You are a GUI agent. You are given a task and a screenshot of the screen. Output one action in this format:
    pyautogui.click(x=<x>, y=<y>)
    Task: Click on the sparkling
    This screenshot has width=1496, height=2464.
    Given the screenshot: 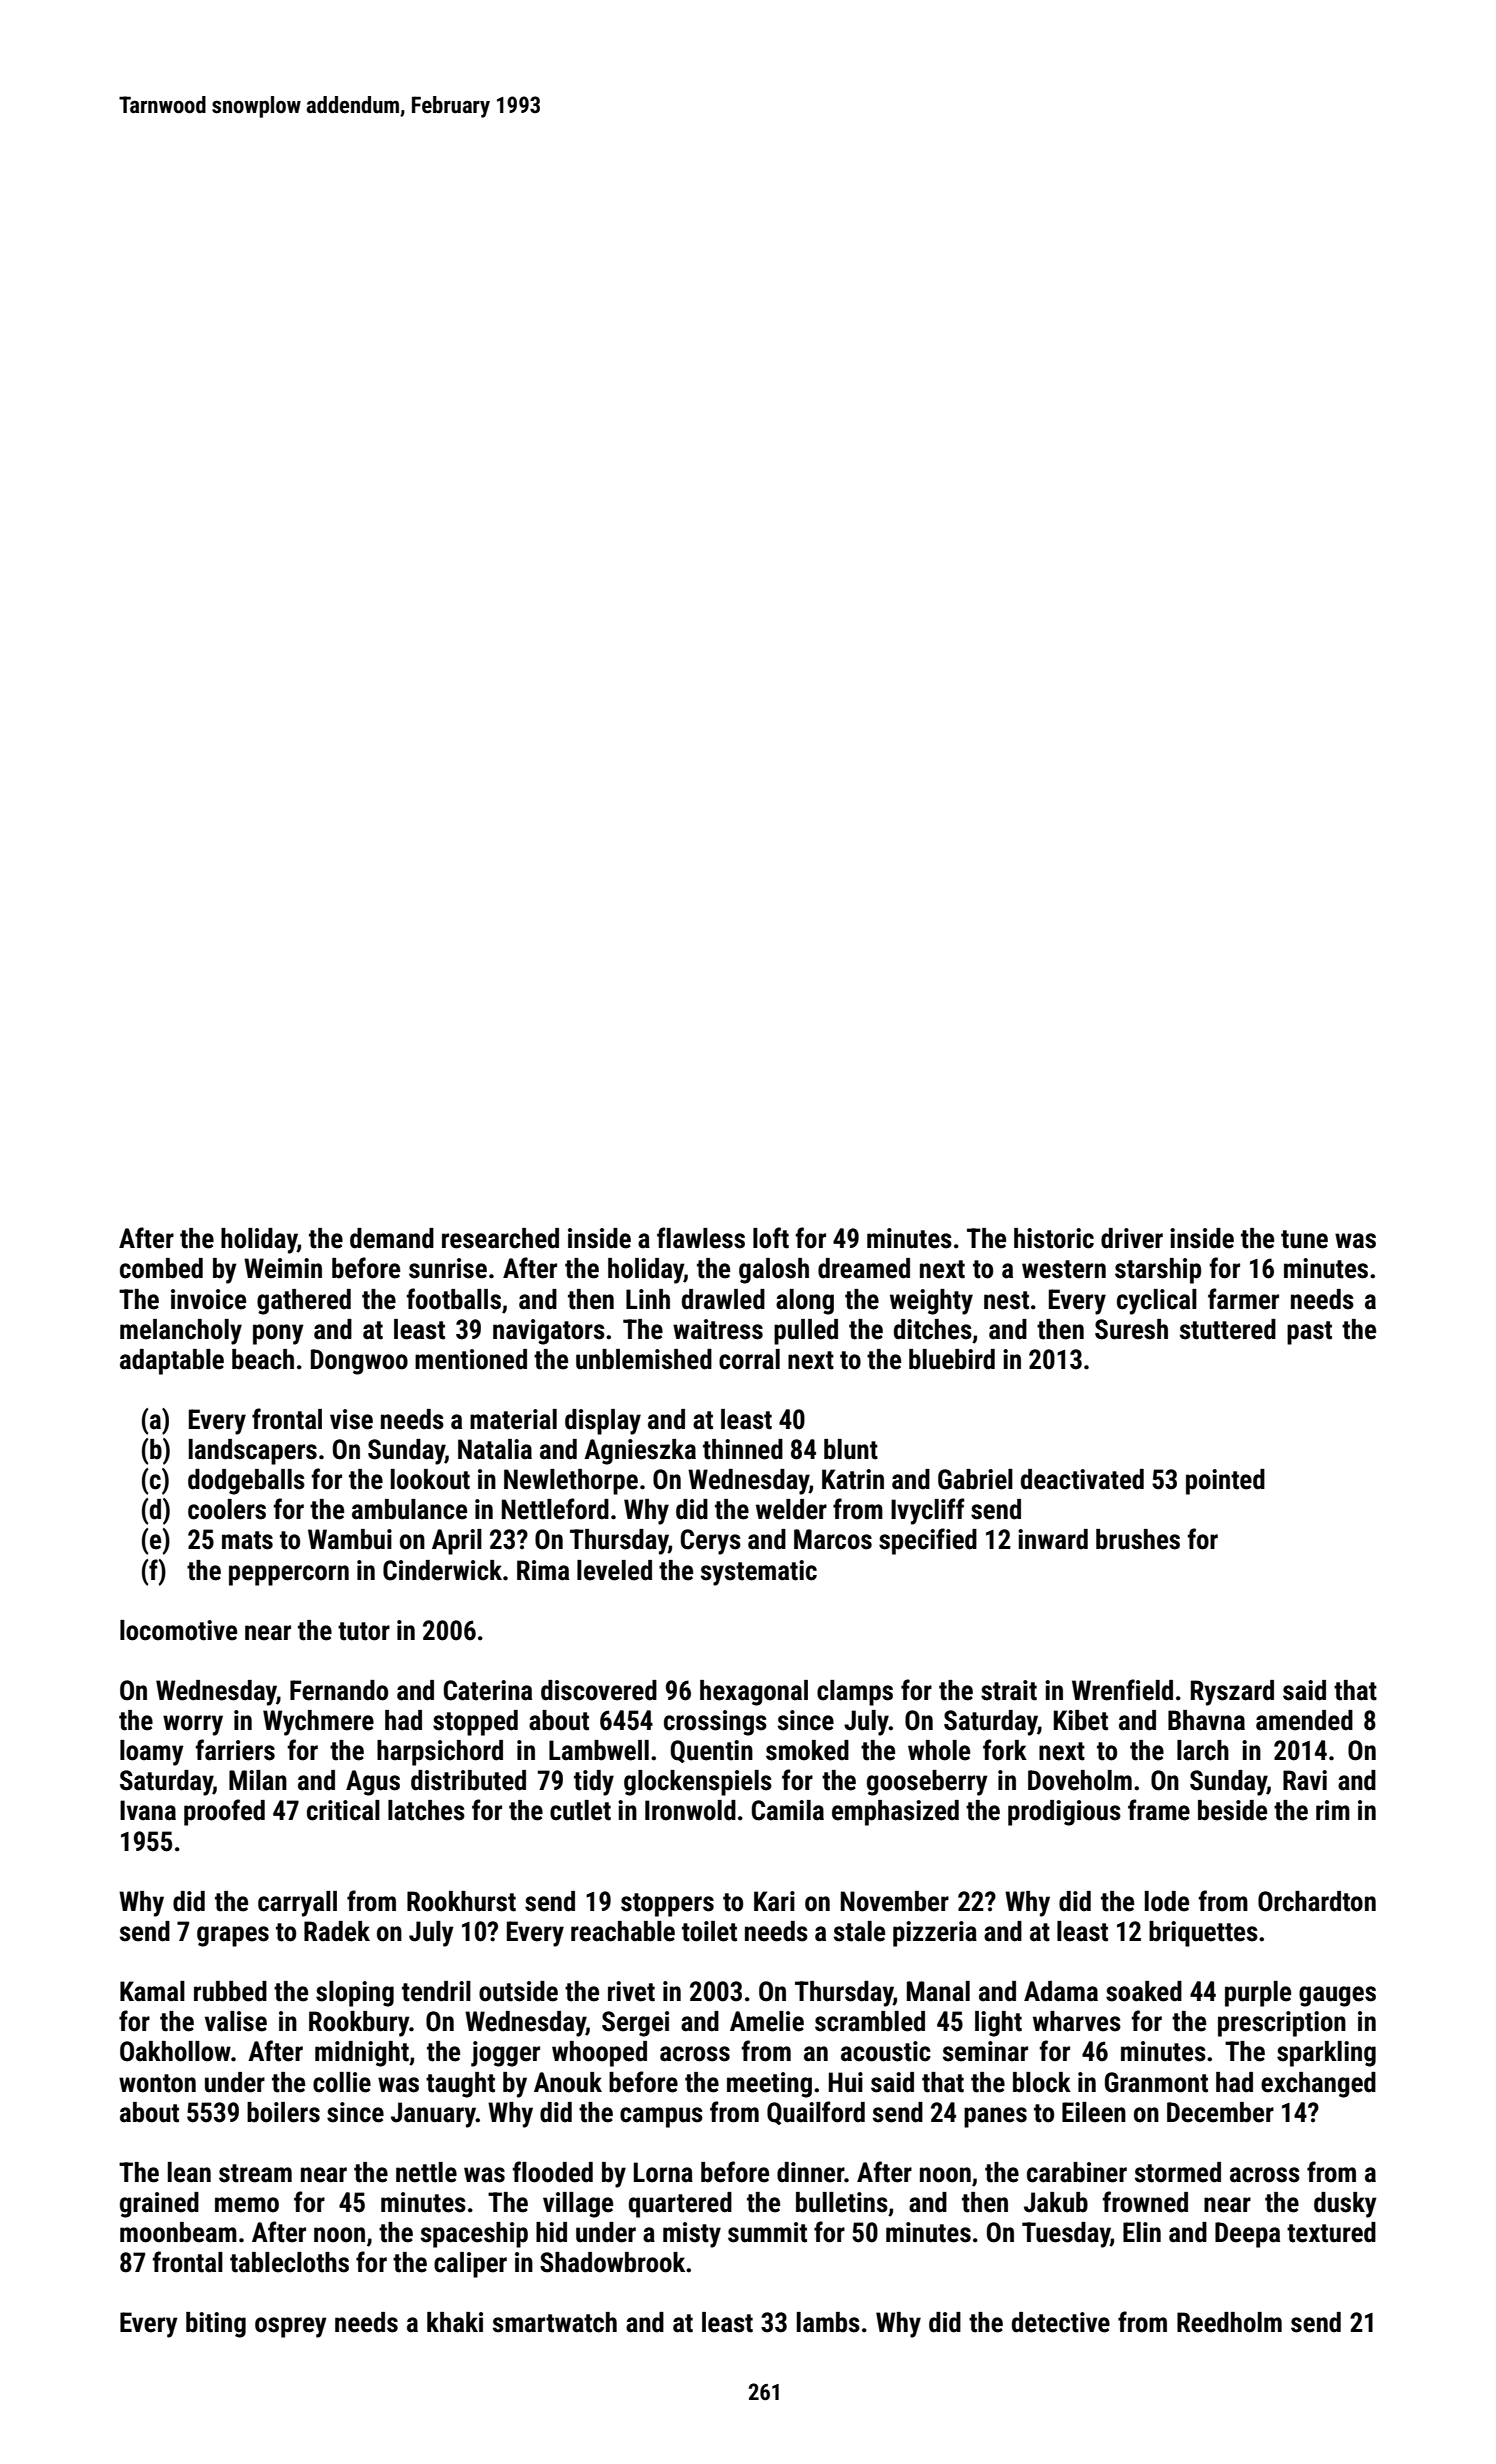 What is the action you would take?
    pyautogui.click(x=1326, y=2054)
